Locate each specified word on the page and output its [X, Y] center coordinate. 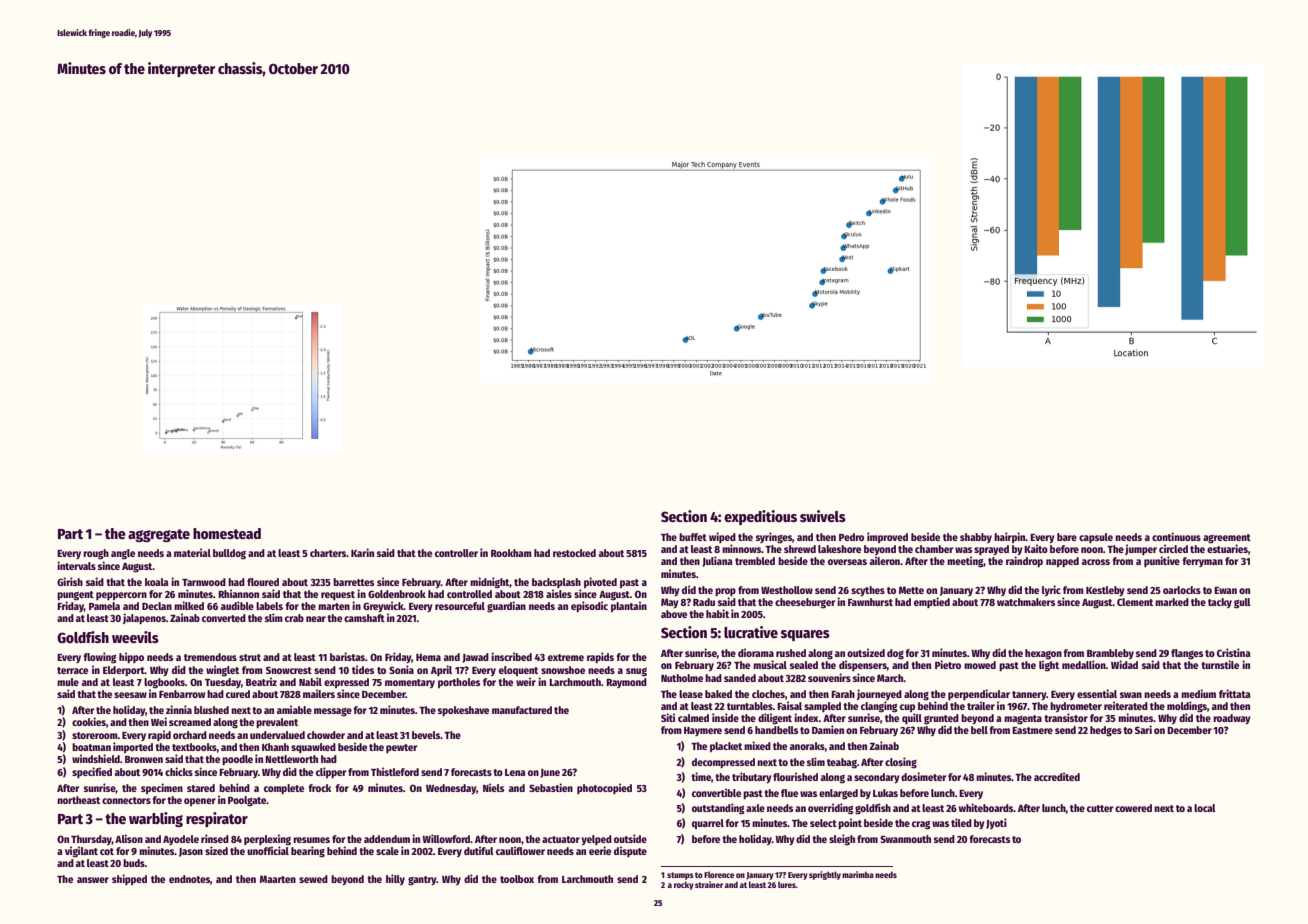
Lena [515, 772]
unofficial [268, 850]
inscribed [511, 656]
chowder [326, 735]
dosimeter [923, 776]
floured [263, 582]
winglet [222, 671]
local [1205, 808]
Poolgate [247, 801]
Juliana [717, 561]
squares [805, 635]
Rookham [511, 553]
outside [630, 838]
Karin [362, 552]
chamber [934, 549]
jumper [1141, 549]
